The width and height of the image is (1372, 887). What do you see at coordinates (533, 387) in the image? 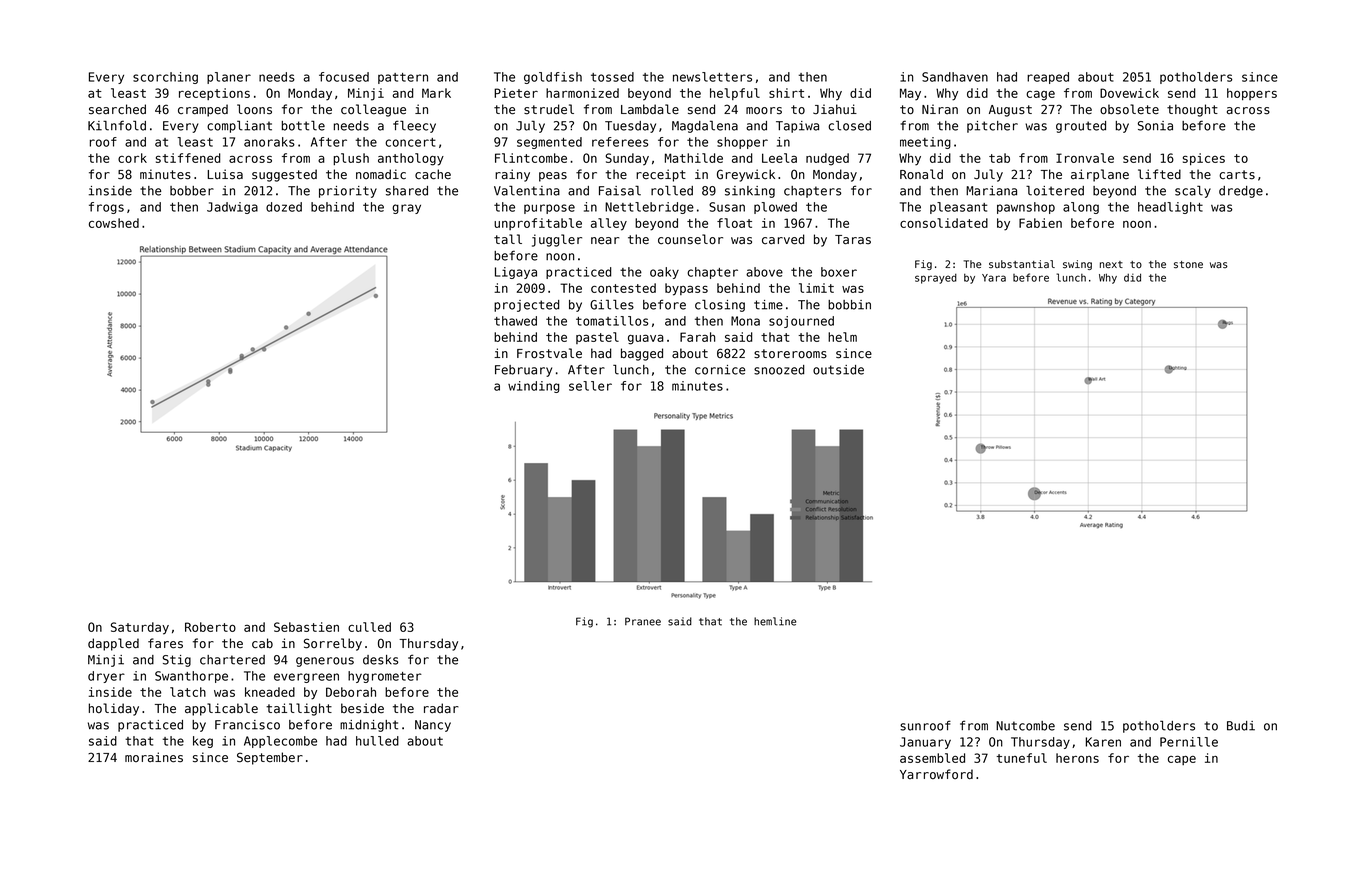
I see `winding` at bounding box center [533, 387].
